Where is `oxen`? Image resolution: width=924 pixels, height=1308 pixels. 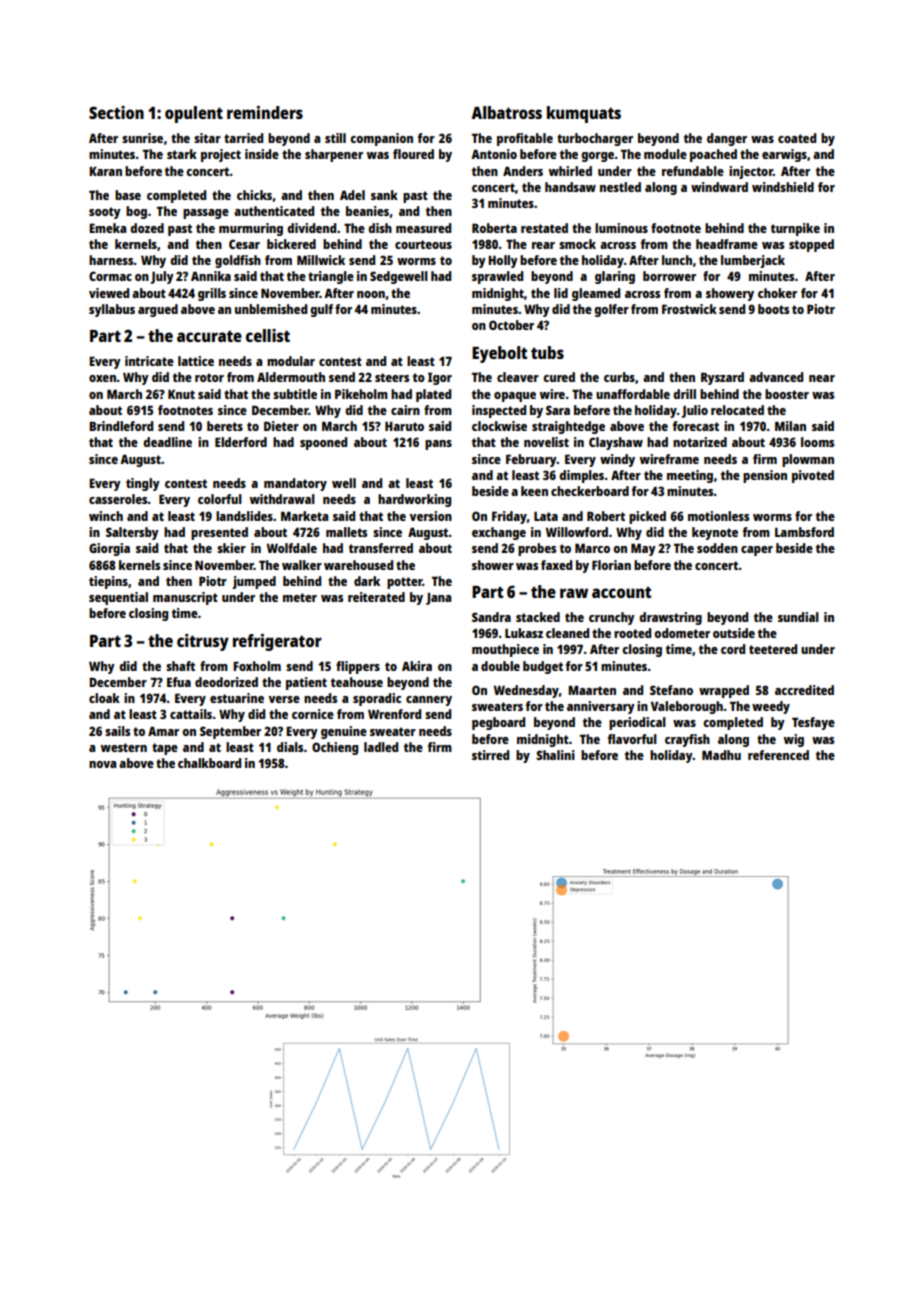 oxen is located at coordinates (103, 378).
